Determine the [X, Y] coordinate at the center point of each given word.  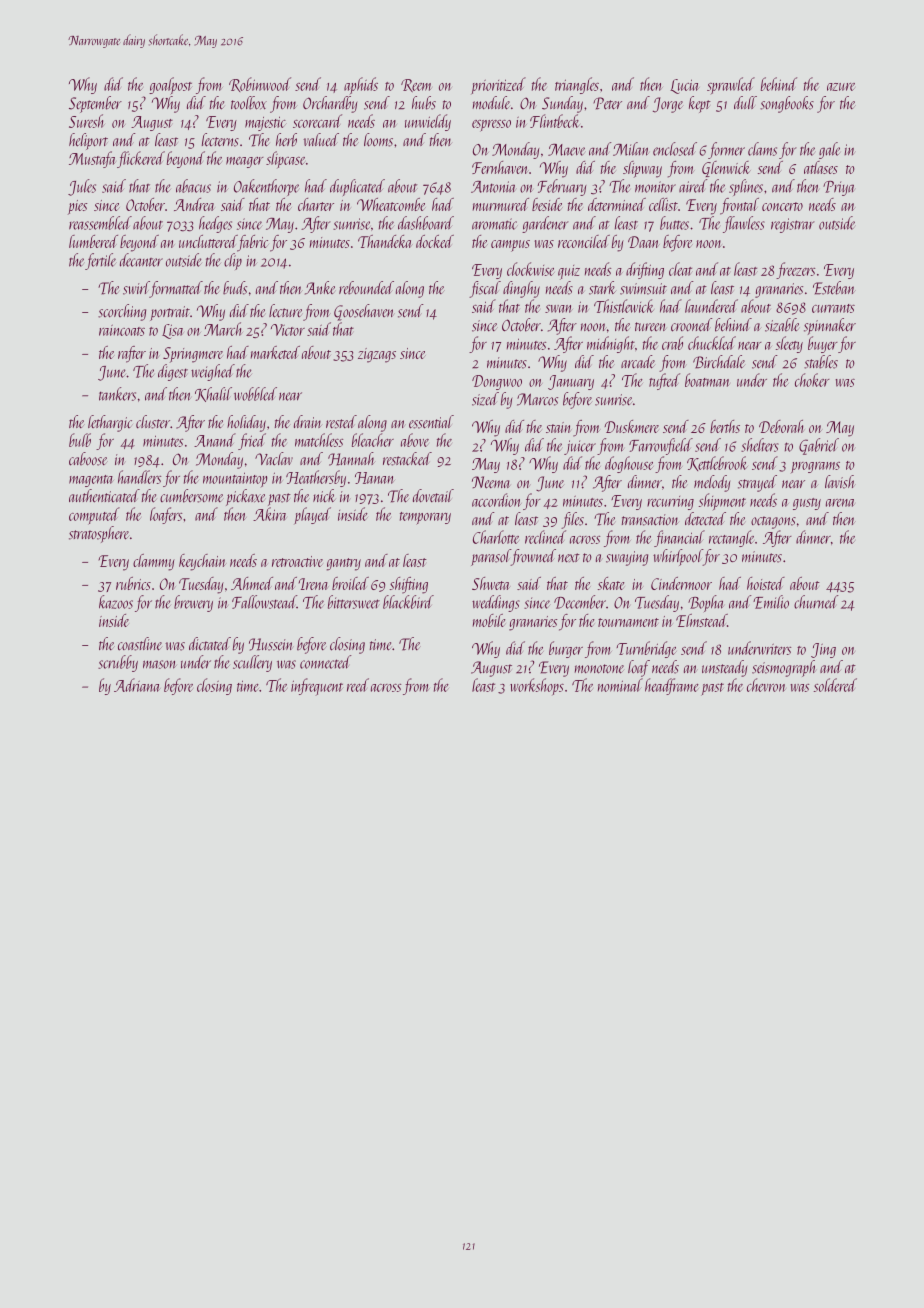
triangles [577, 85]
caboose [88, 459]
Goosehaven [363, 312]
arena [840, 503]
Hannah [351, 459]
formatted [176, 289]
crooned [692, 325]
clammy [154, 562]
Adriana [137, 685]
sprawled [731, 85]
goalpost [170, 86]
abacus [193, 186]
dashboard [426, 223]
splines [746, 187]
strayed [757, 483]
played [312, 515]
